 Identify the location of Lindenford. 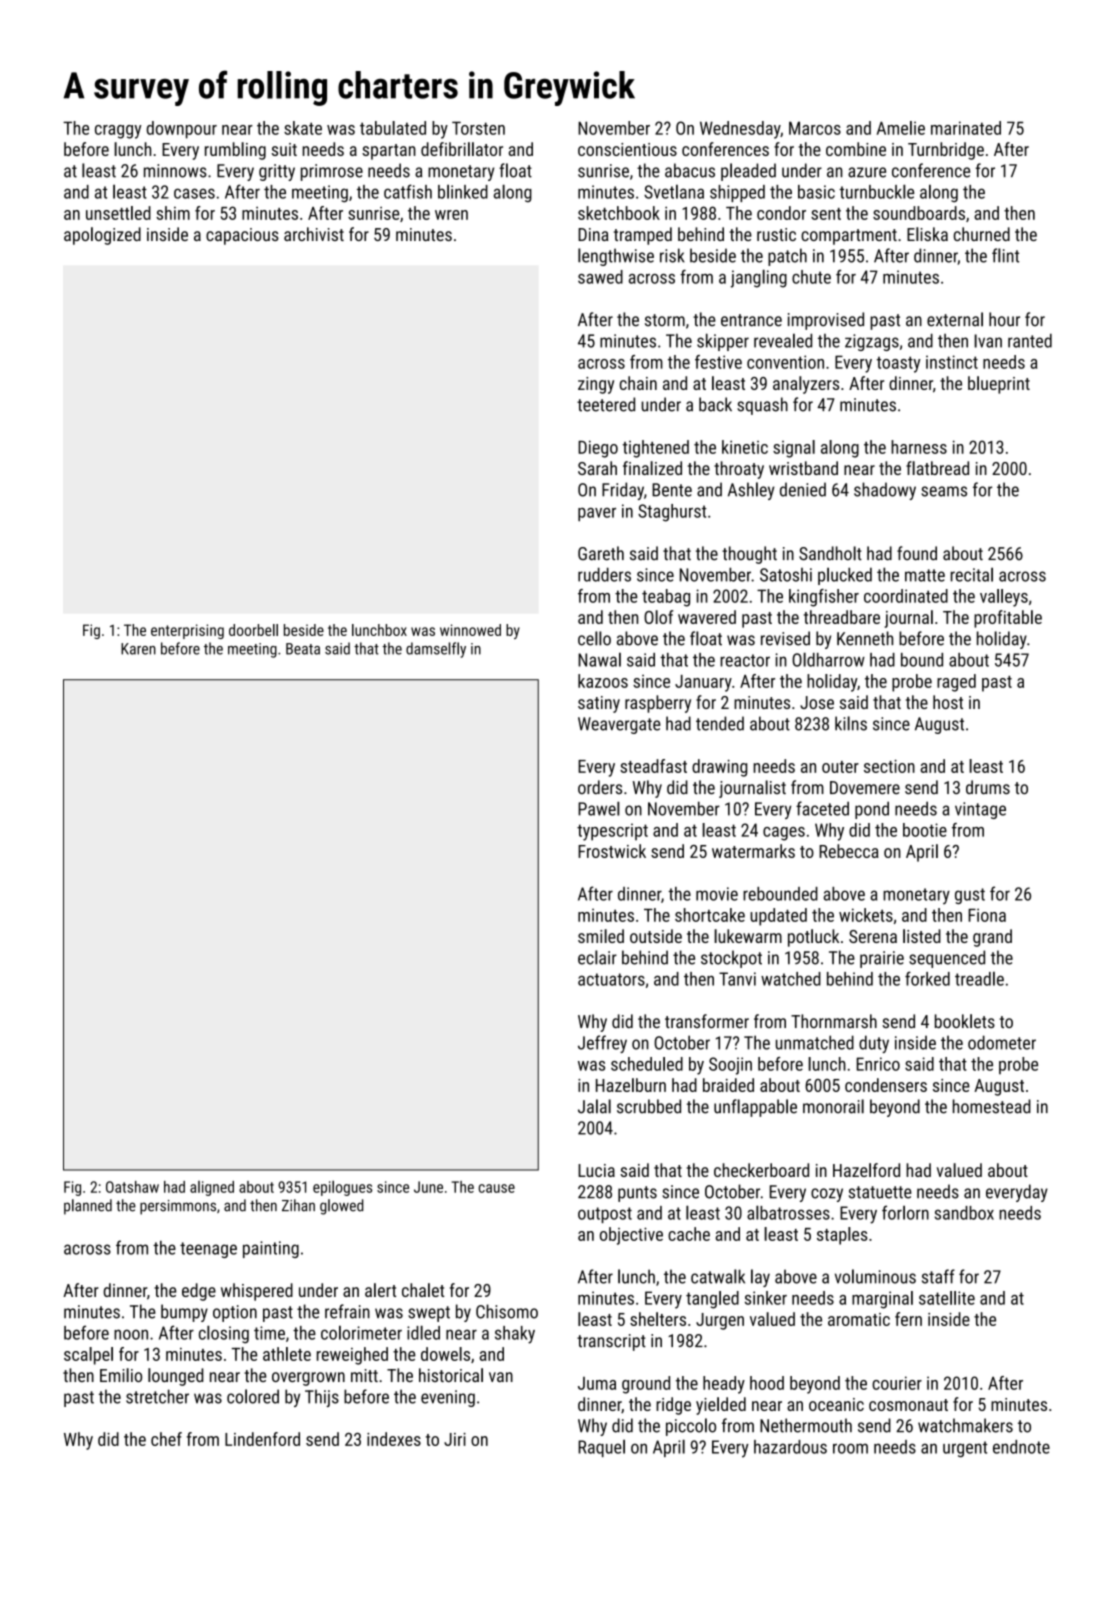
(262, 1439).
